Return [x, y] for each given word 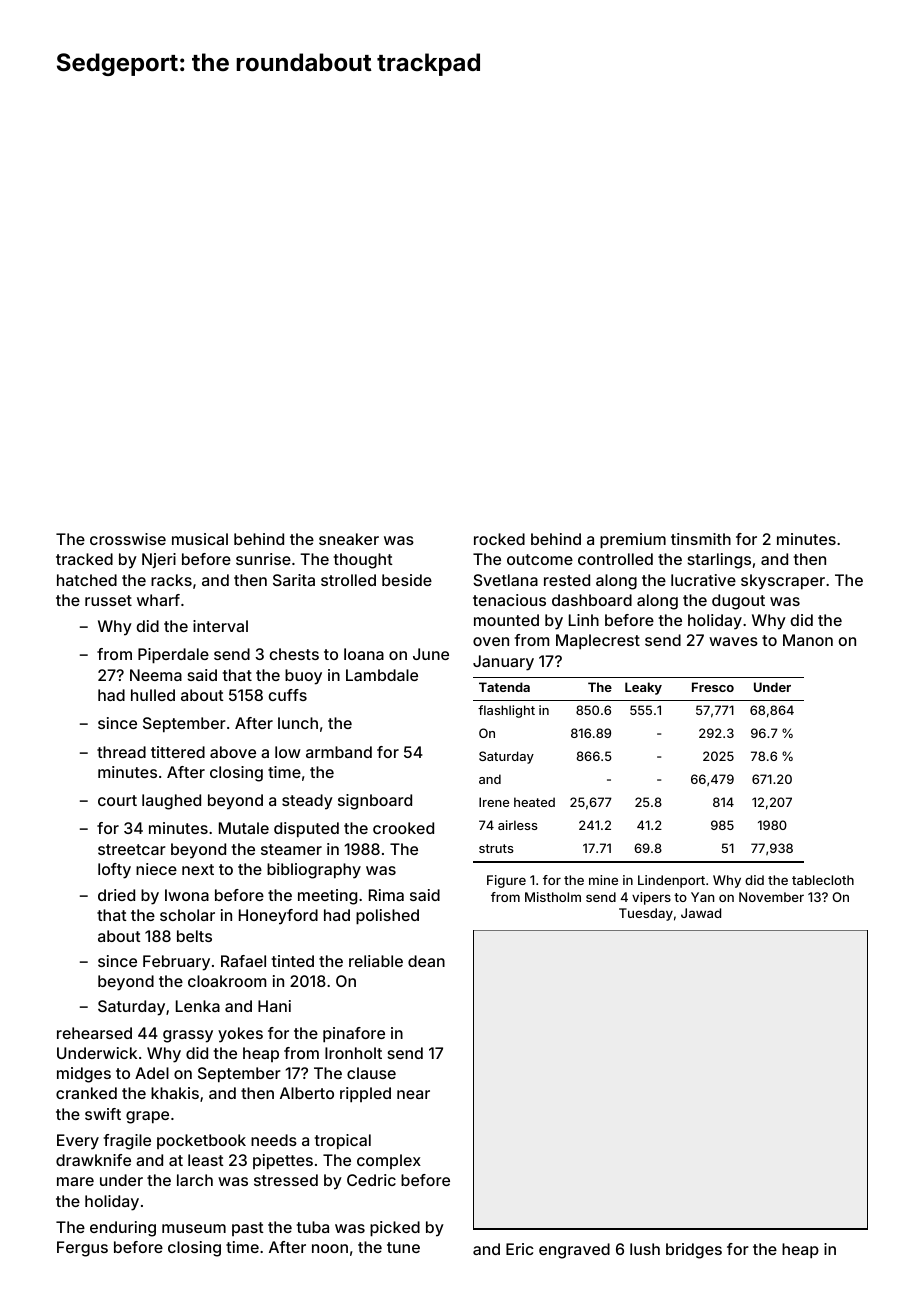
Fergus [82, 1249]
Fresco [713, 687]
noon [330, 1248]
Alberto [307, 1093]
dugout [738, 602]
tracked [84, 559]
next [198, 869]
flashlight [506, 711]
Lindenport [671, 881]
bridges [694, 1251]
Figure [506, 881]
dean [426, 961]
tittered [178, 752]
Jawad [701, 913]
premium [633, 541]
